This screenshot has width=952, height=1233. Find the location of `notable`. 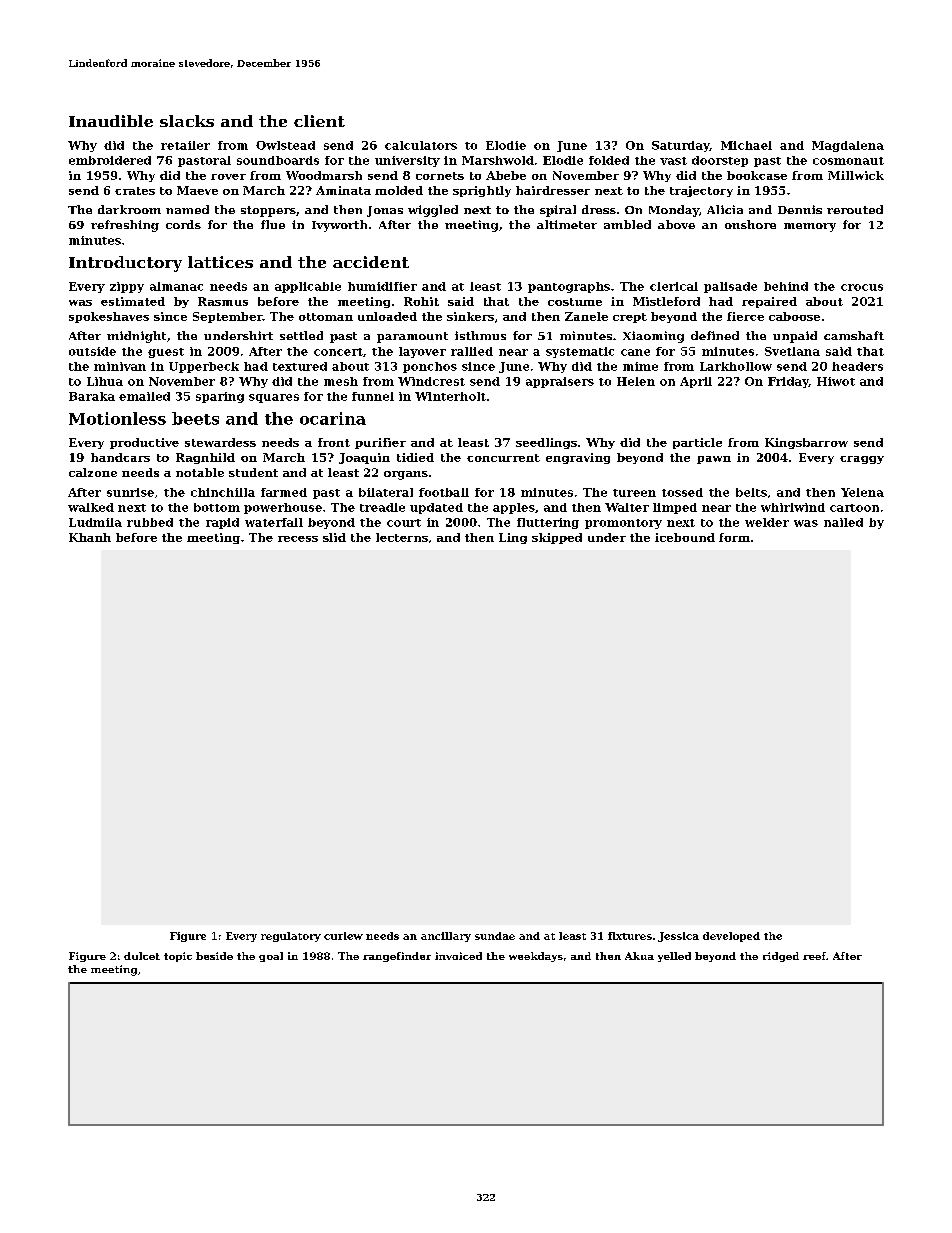

notable is located at coordinates (200, 472).
